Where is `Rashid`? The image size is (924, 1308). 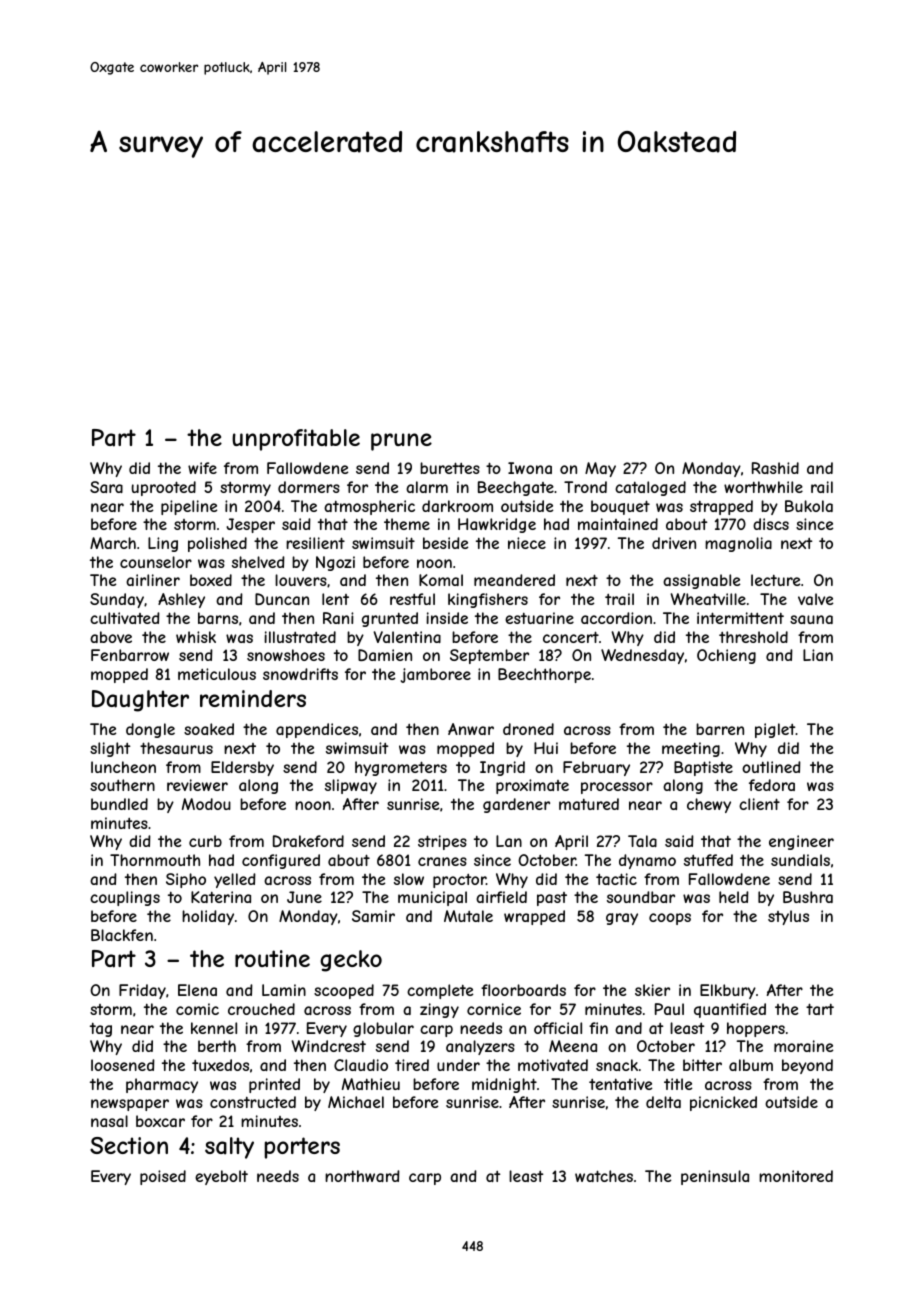
Rashid is located at coordinates (775, 468).
